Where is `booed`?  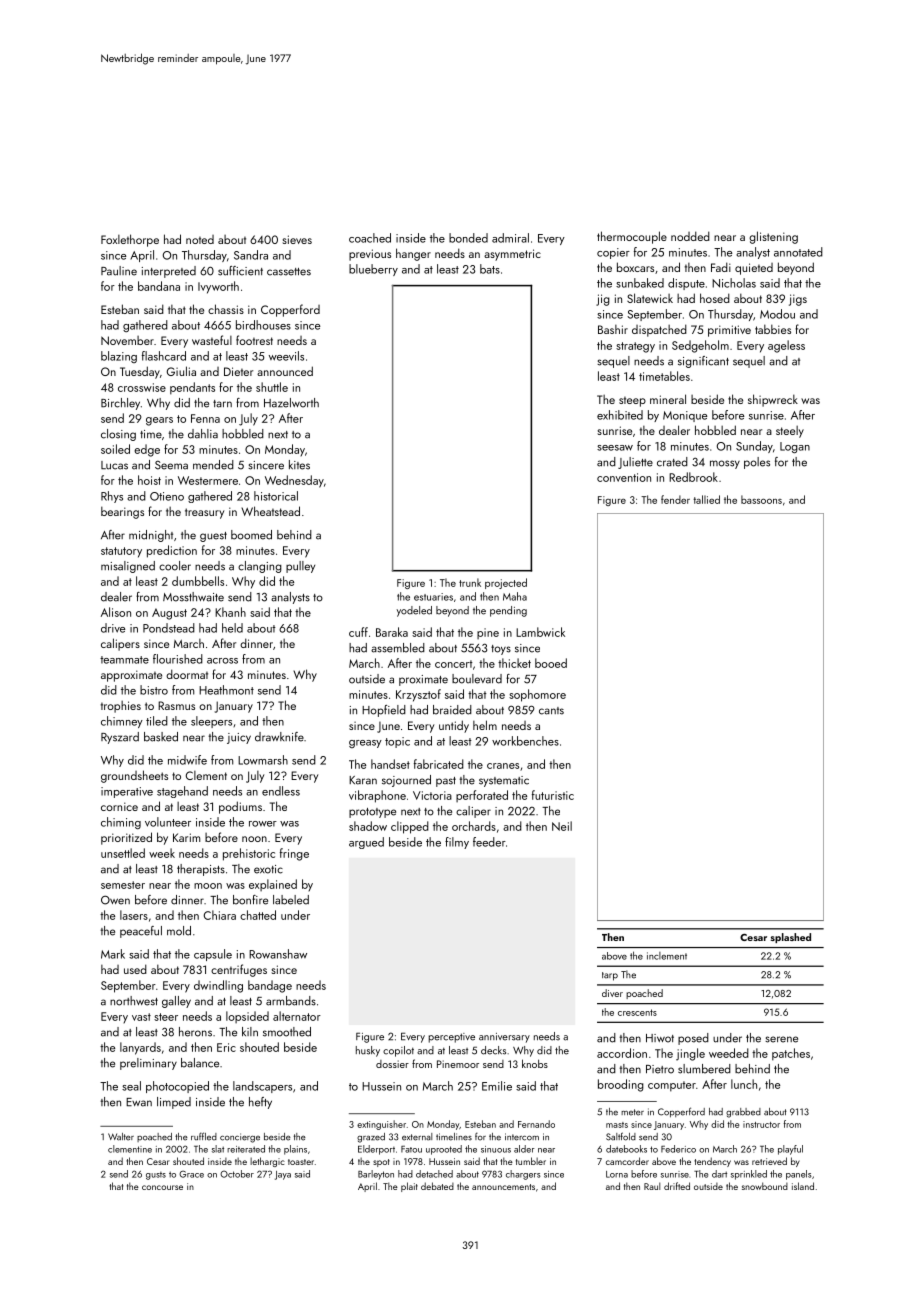 booed is located at coordinates (551, 663).
